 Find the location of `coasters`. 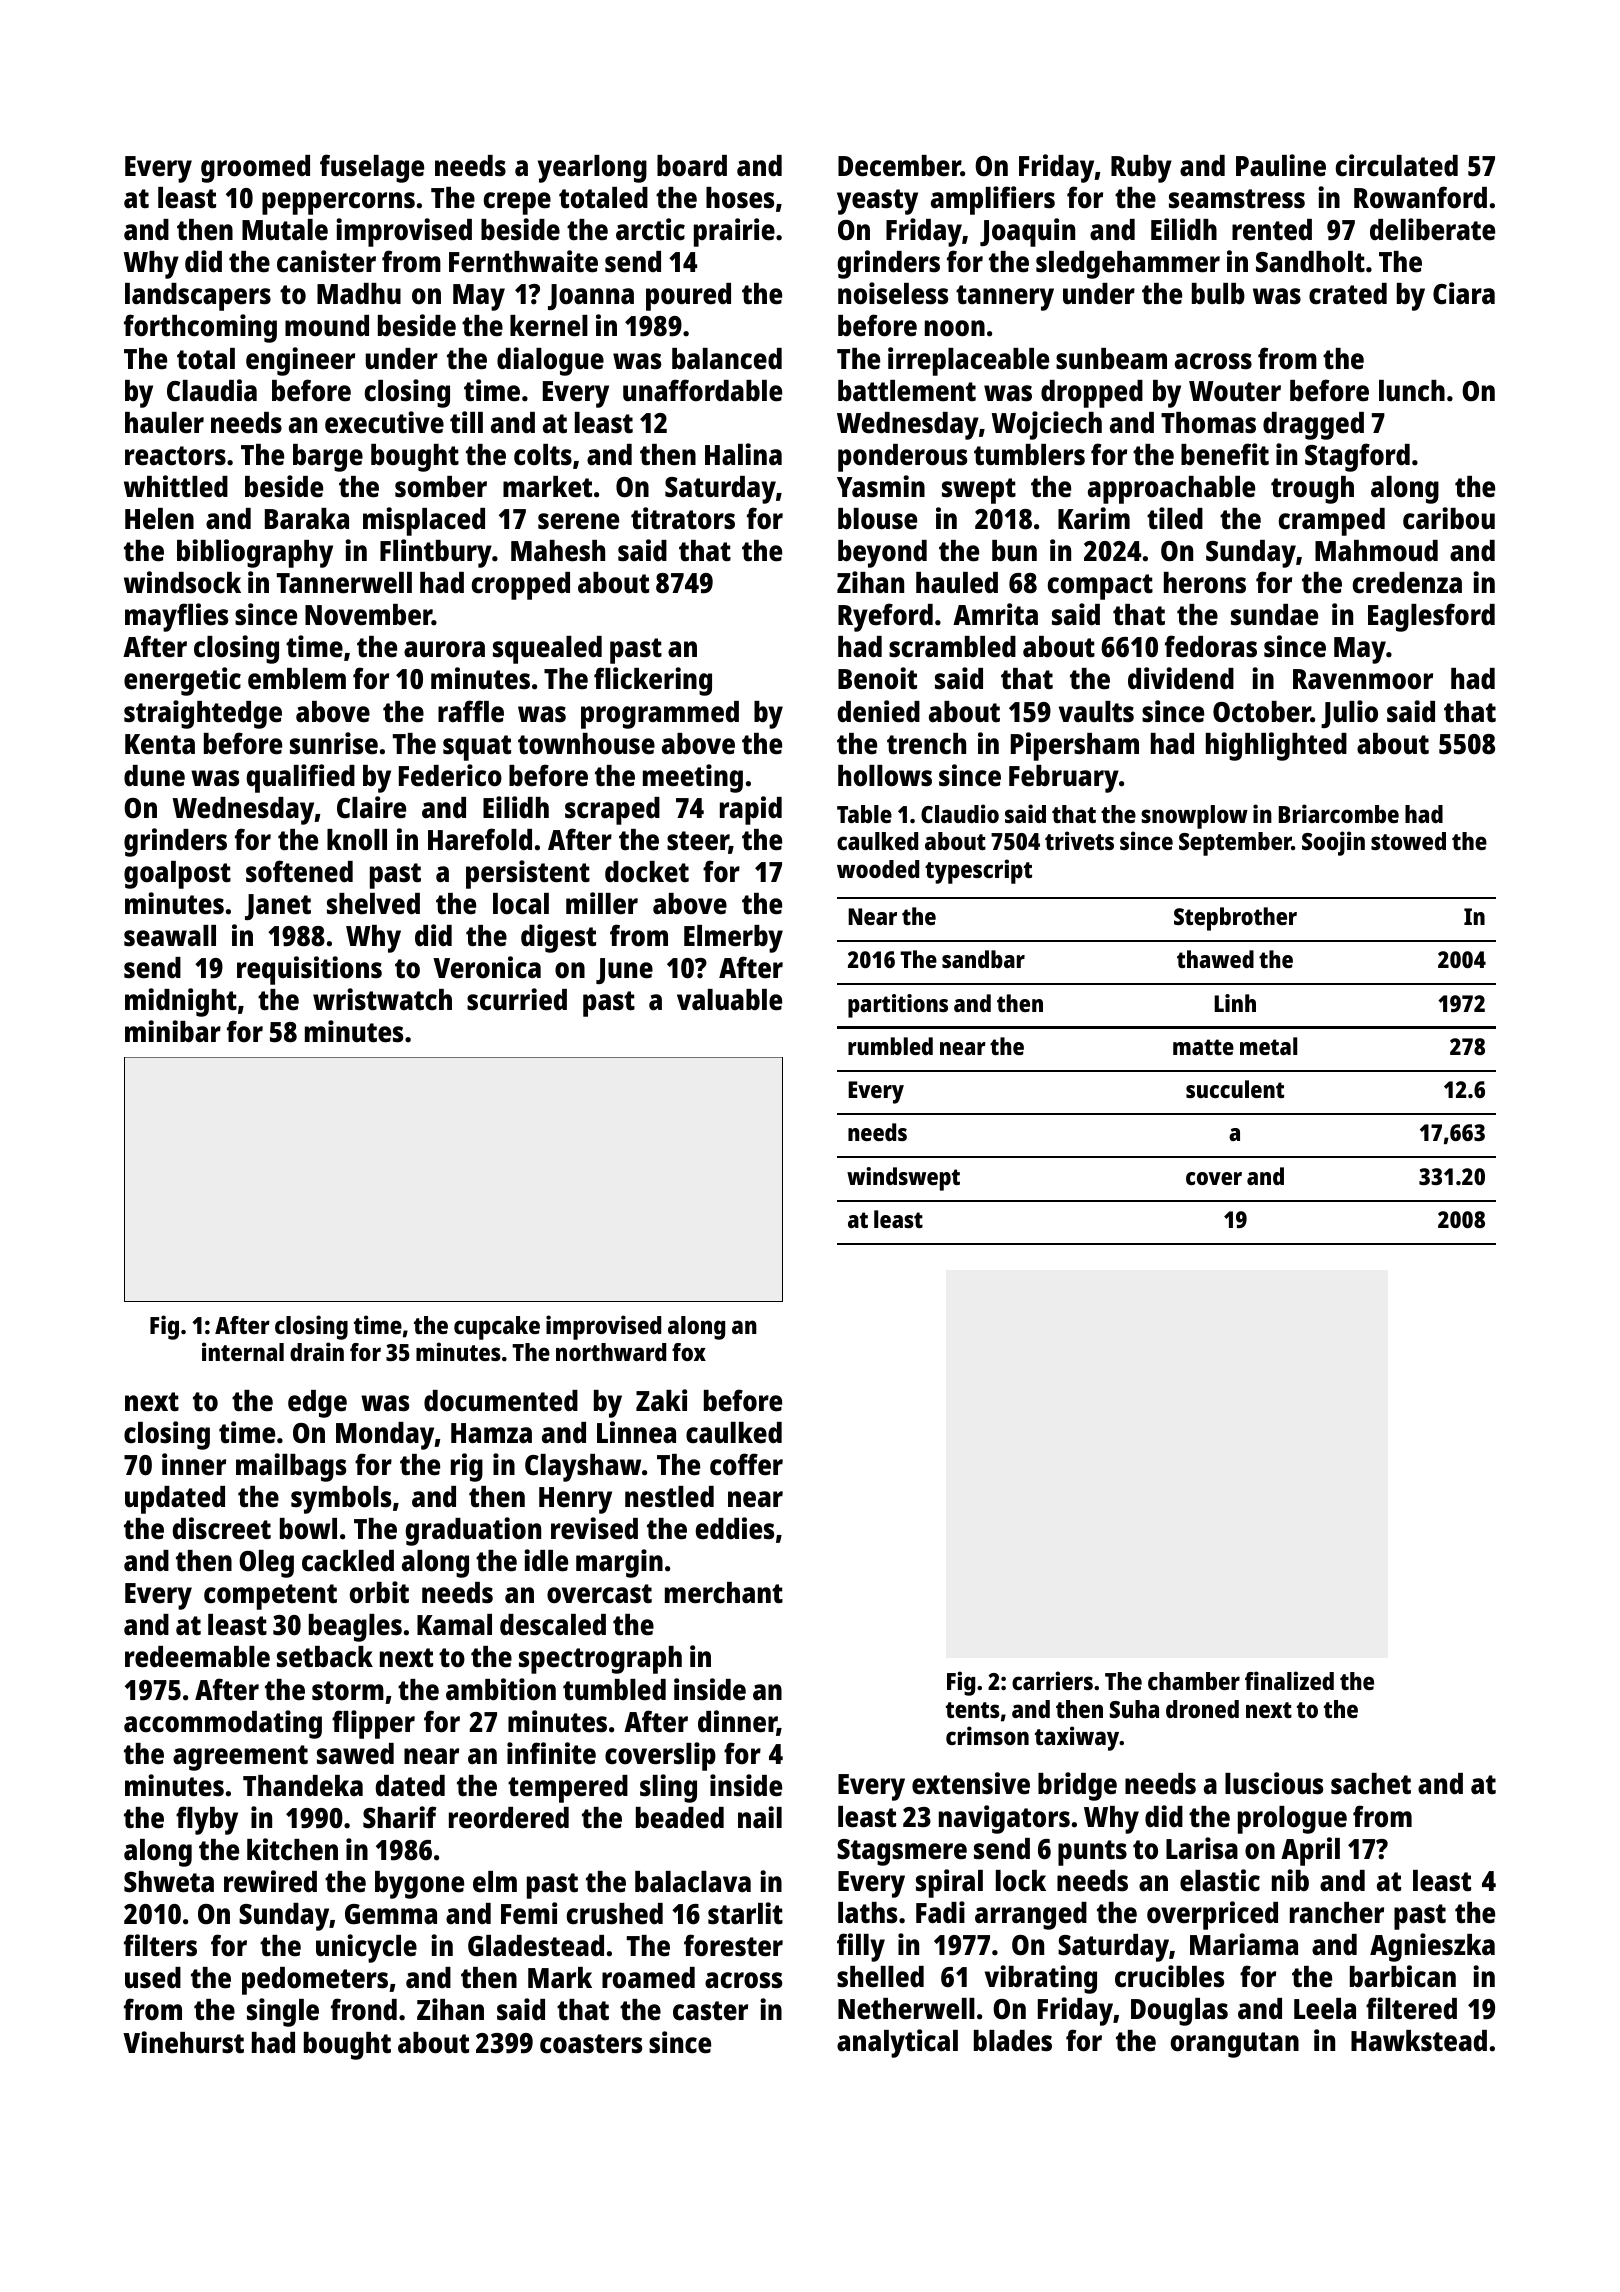

coasters is located at coordinates (591, 2044).
